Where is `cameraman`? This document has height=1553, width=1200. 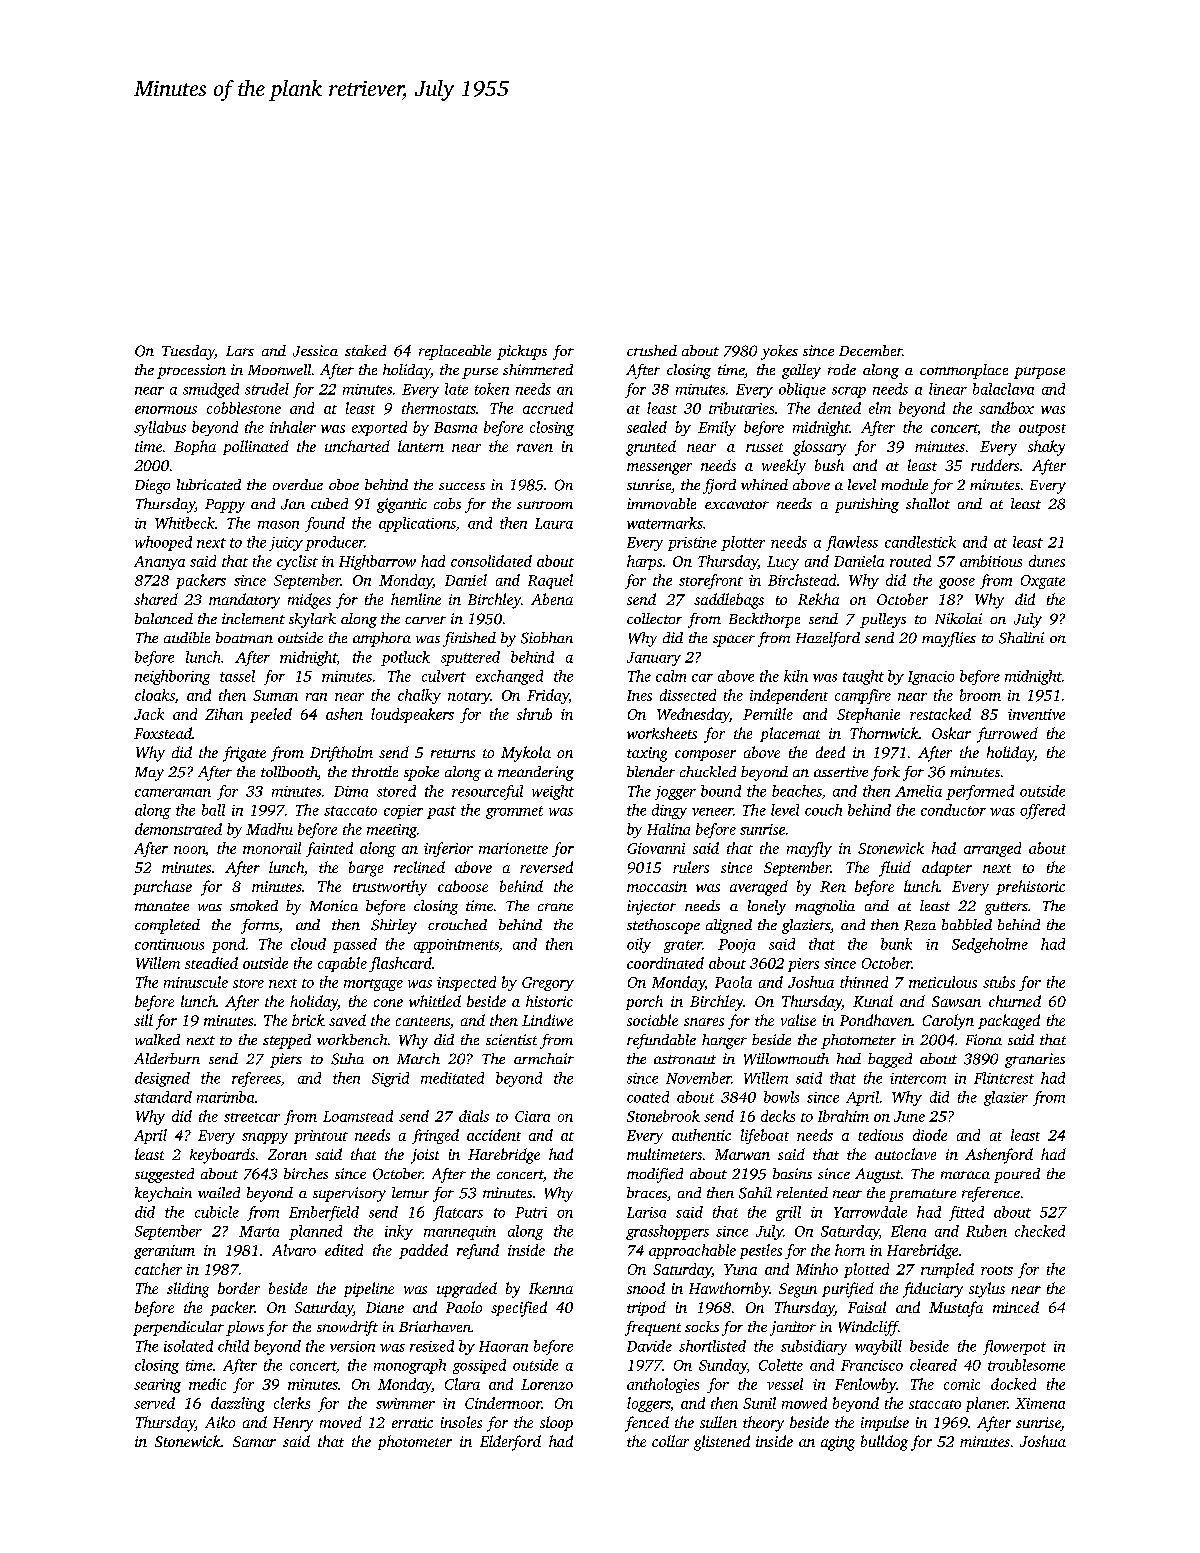
cameraman is located at coordinates (173, 793).
